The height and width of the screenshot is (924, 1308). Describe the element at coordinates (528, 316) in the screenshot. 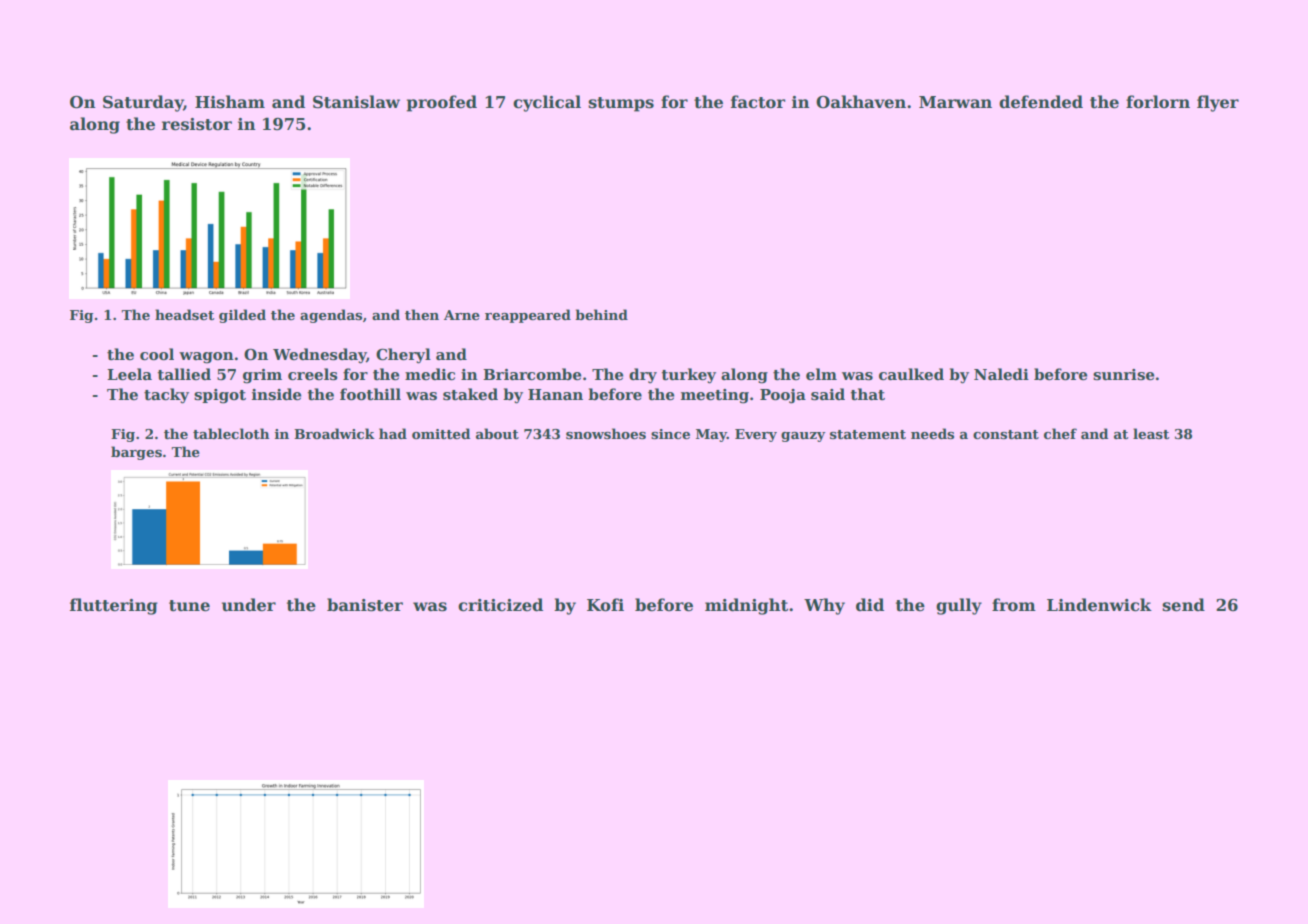

I see `reappeared` at that location.
